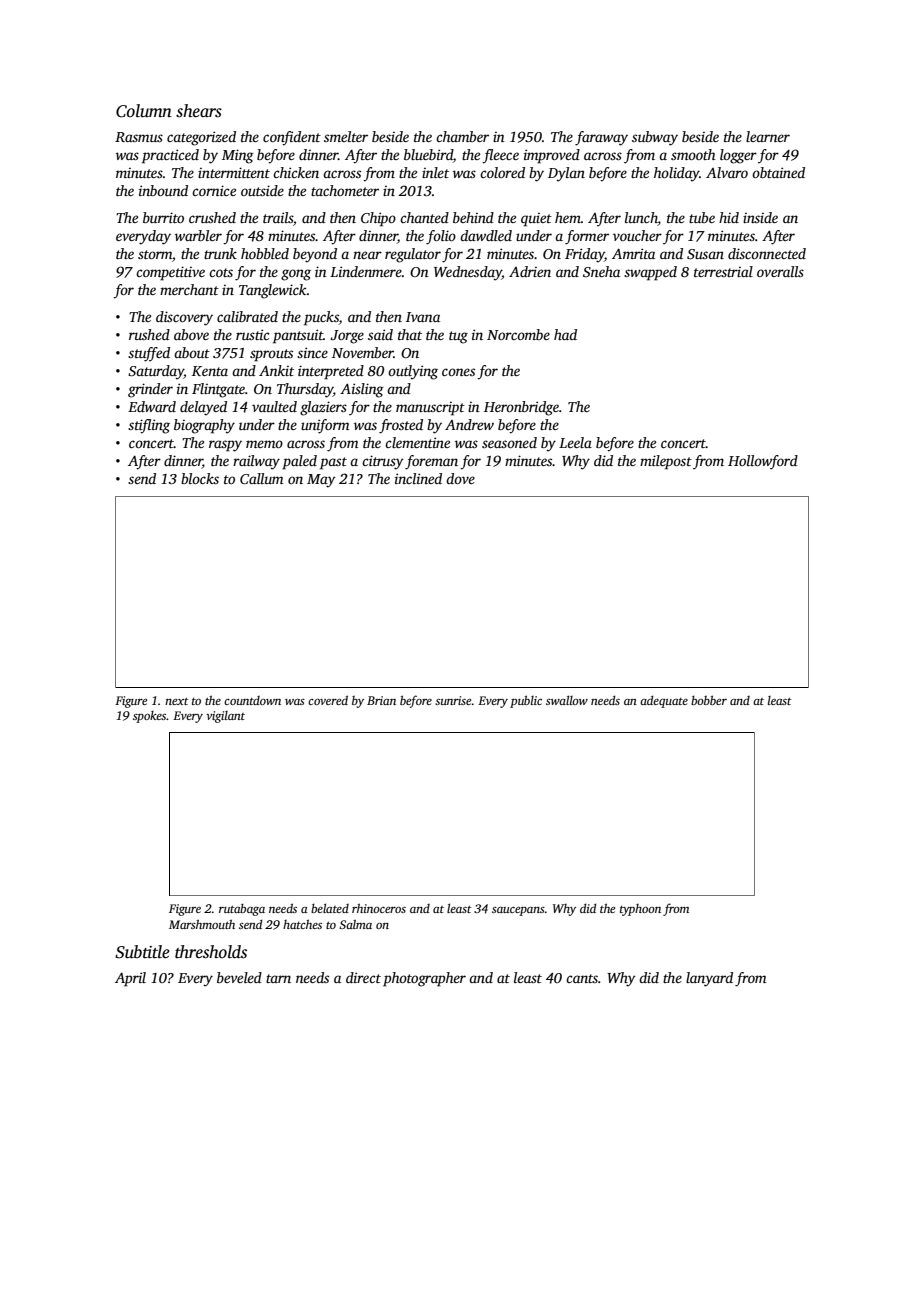 The width and height of the page is (924, 1308). I want to click on Susan, so click(705, 254).
